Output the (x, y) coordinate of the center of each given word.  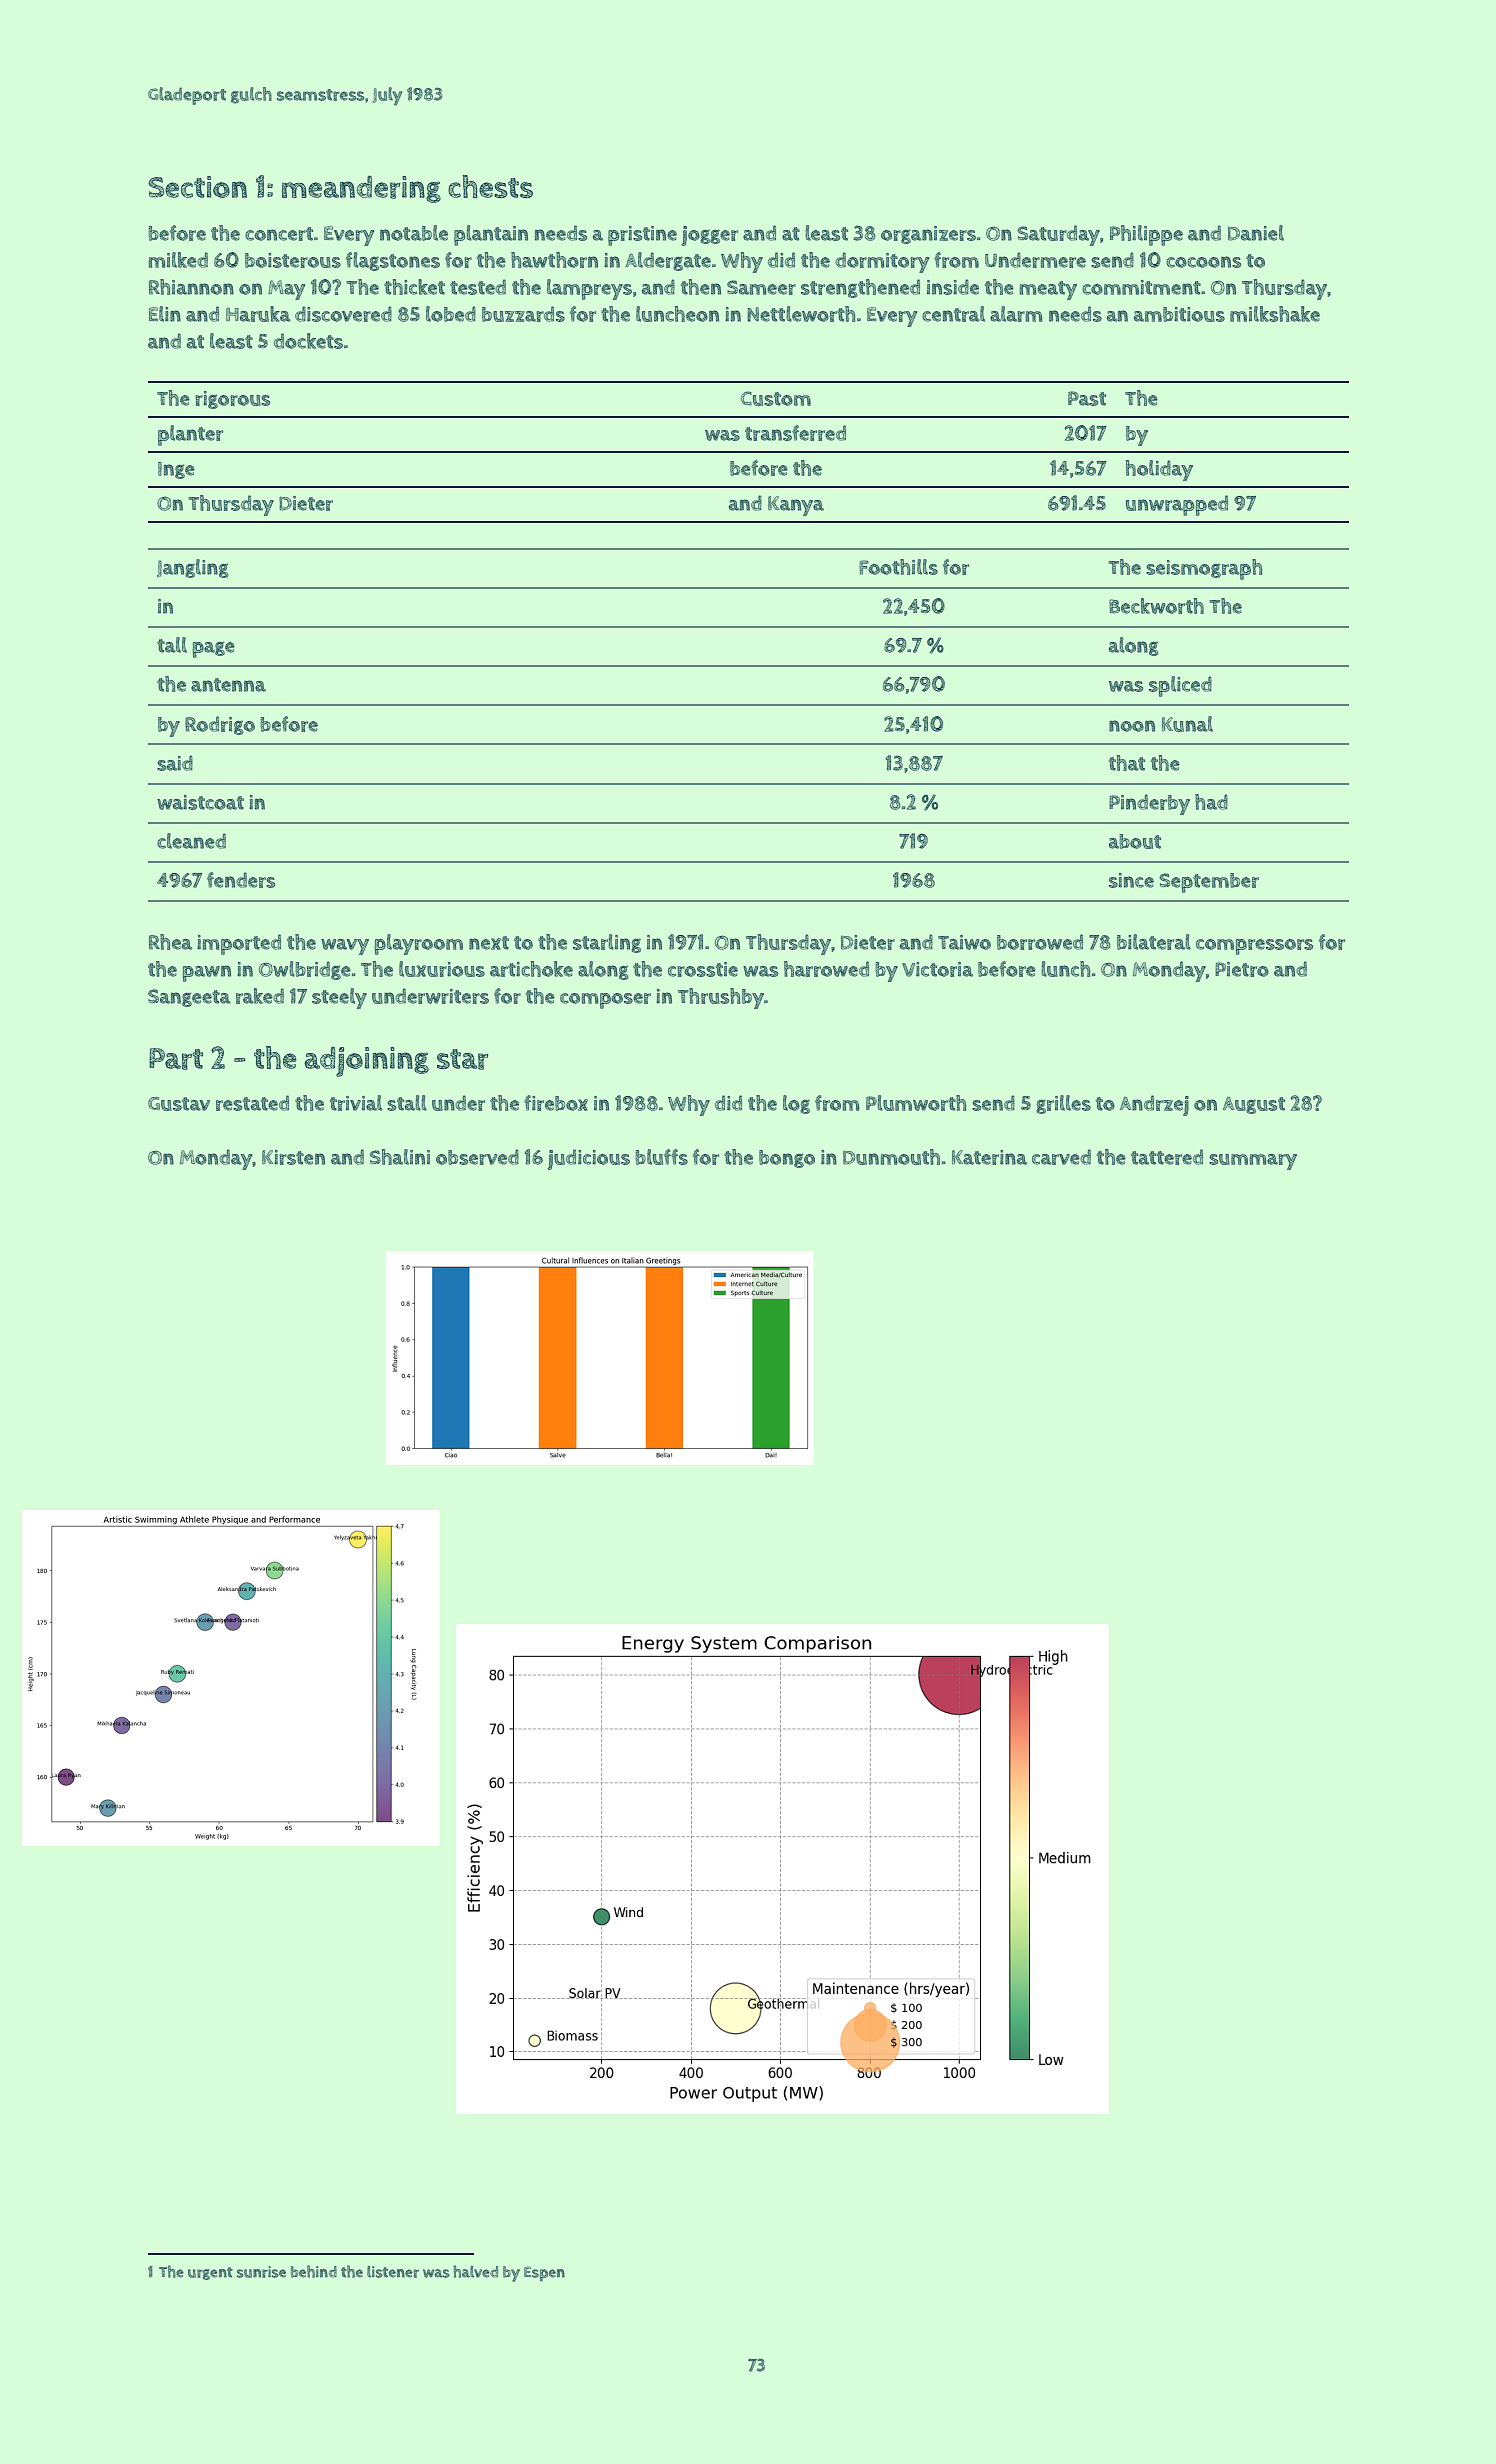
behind (314, 2271)
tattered (1167, 1157)
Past (1087, 398)
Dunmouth (891, 1157)
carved (1061, 1157)
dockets (308, 341)
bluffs (661, 1157)
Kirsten (293, 1157)
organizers (928, 235)
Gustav (179, 1104)
